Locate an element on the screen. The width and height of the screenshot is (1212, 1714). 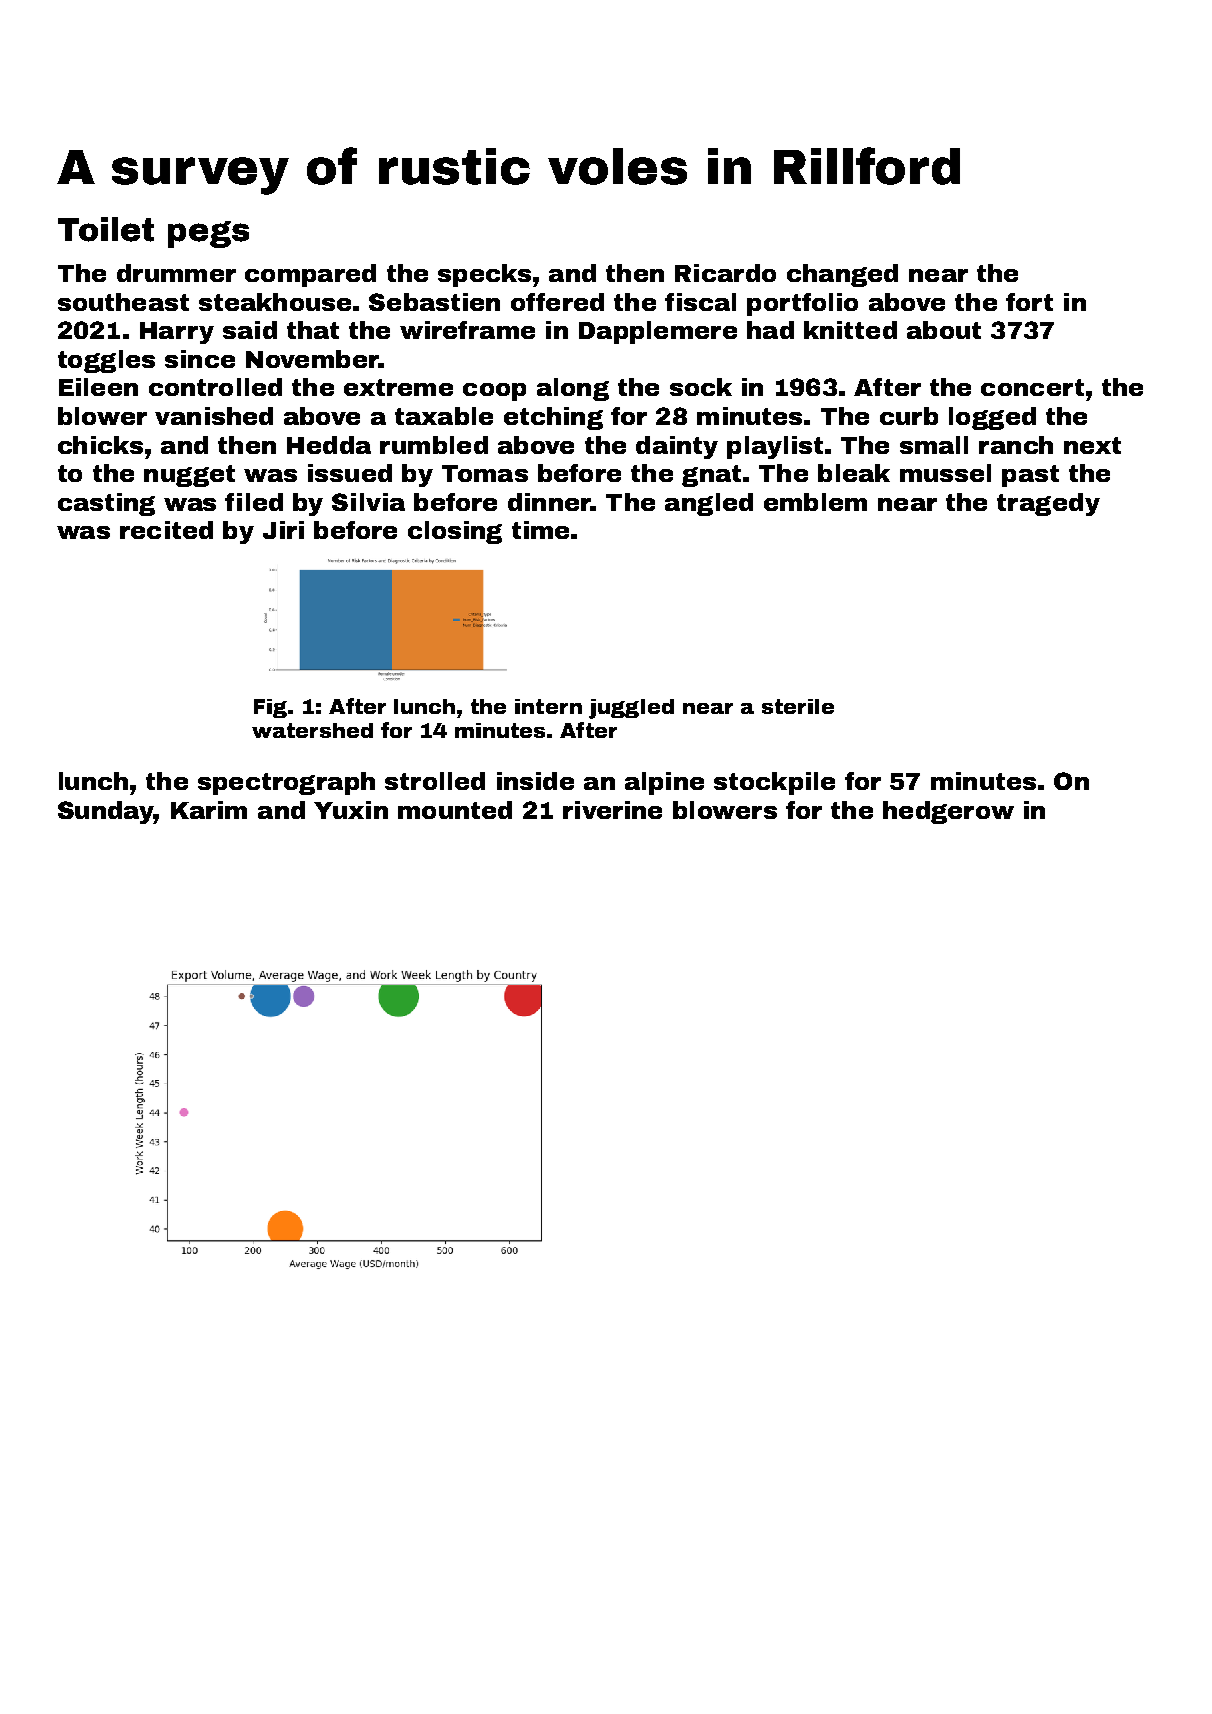
tragedy is located at coordinates (1048, 504).
